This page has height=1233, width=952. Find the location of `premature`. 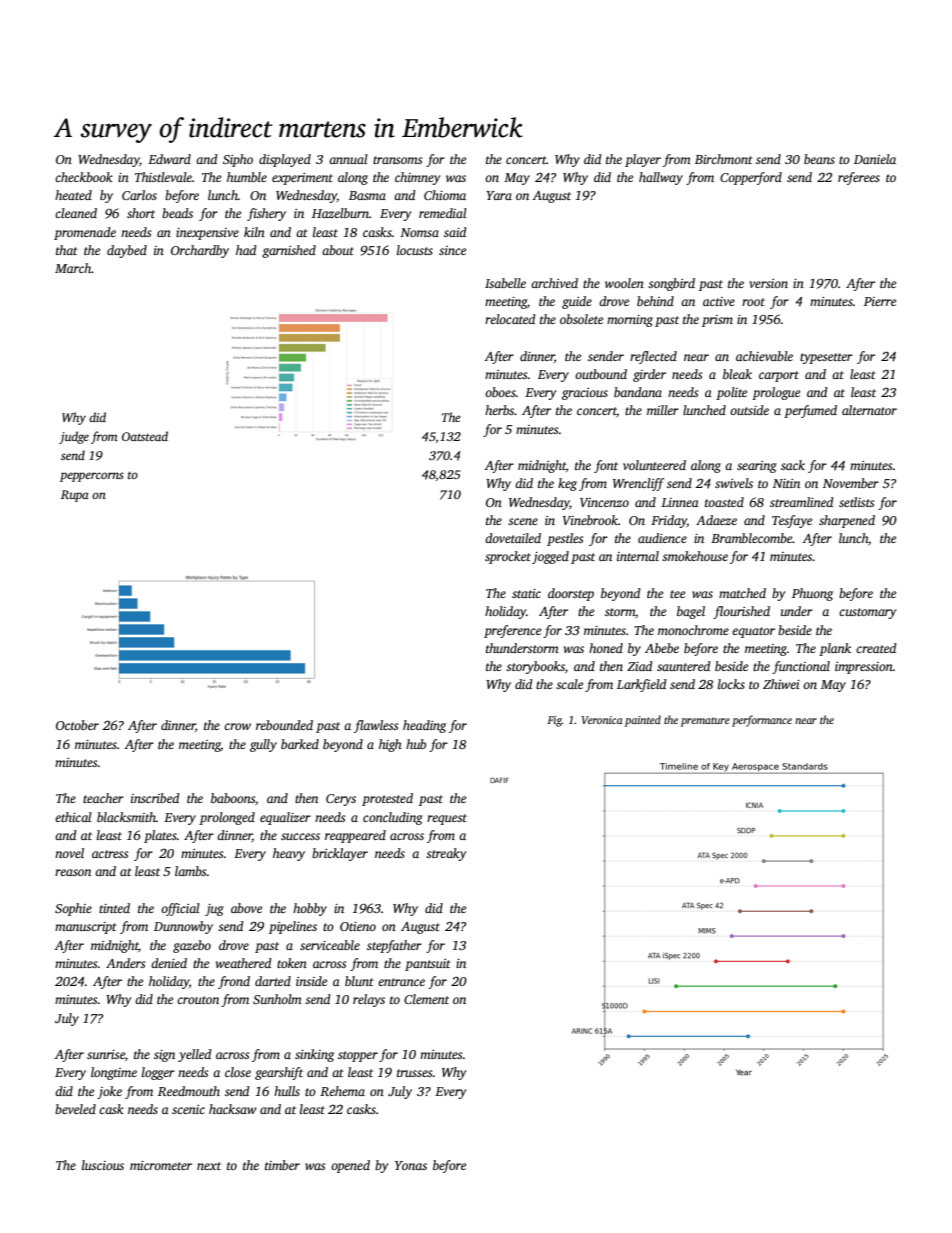

premature is located at coordinates (705, 722).
